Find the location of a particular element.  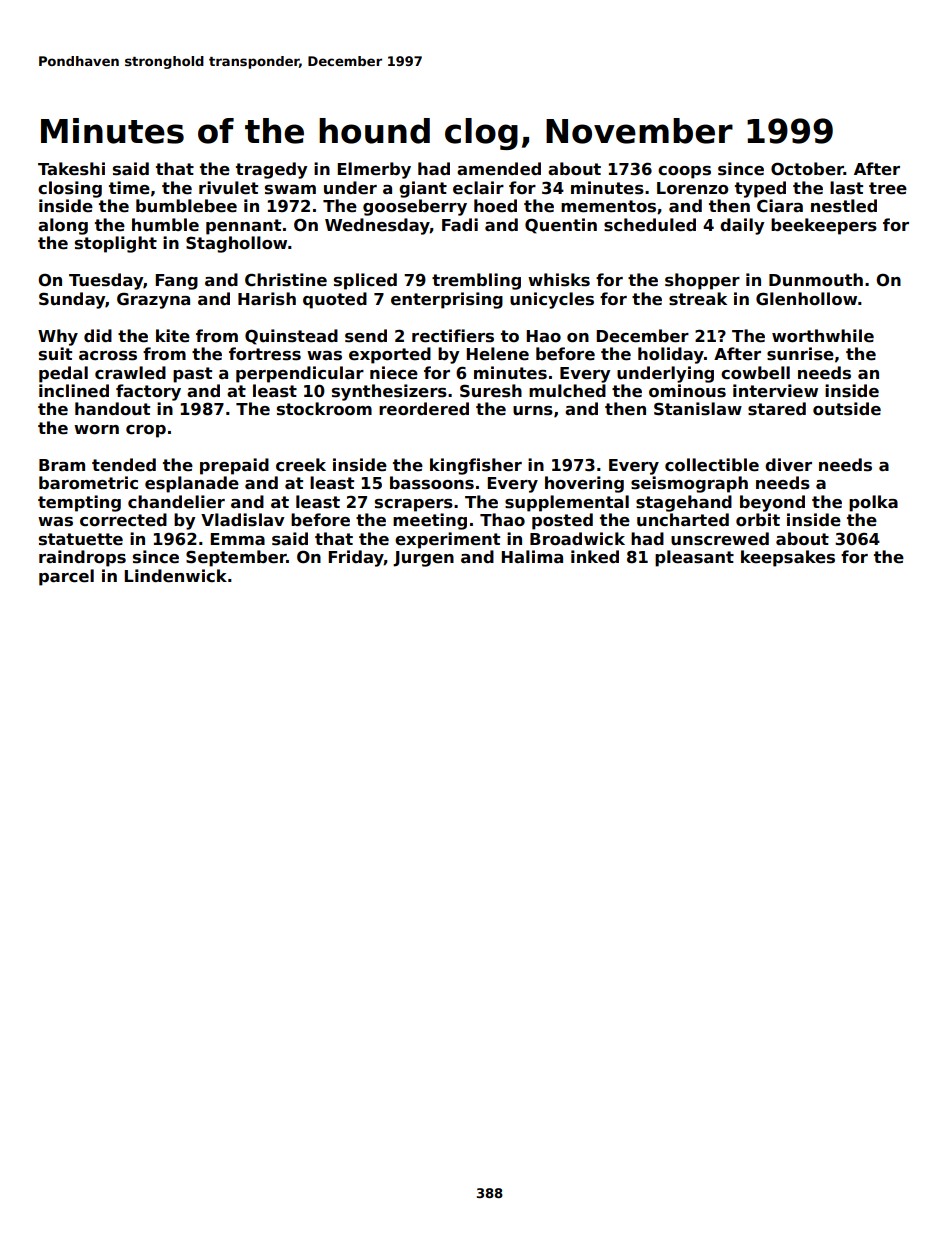

stared is located at coordinates (777, 409).
